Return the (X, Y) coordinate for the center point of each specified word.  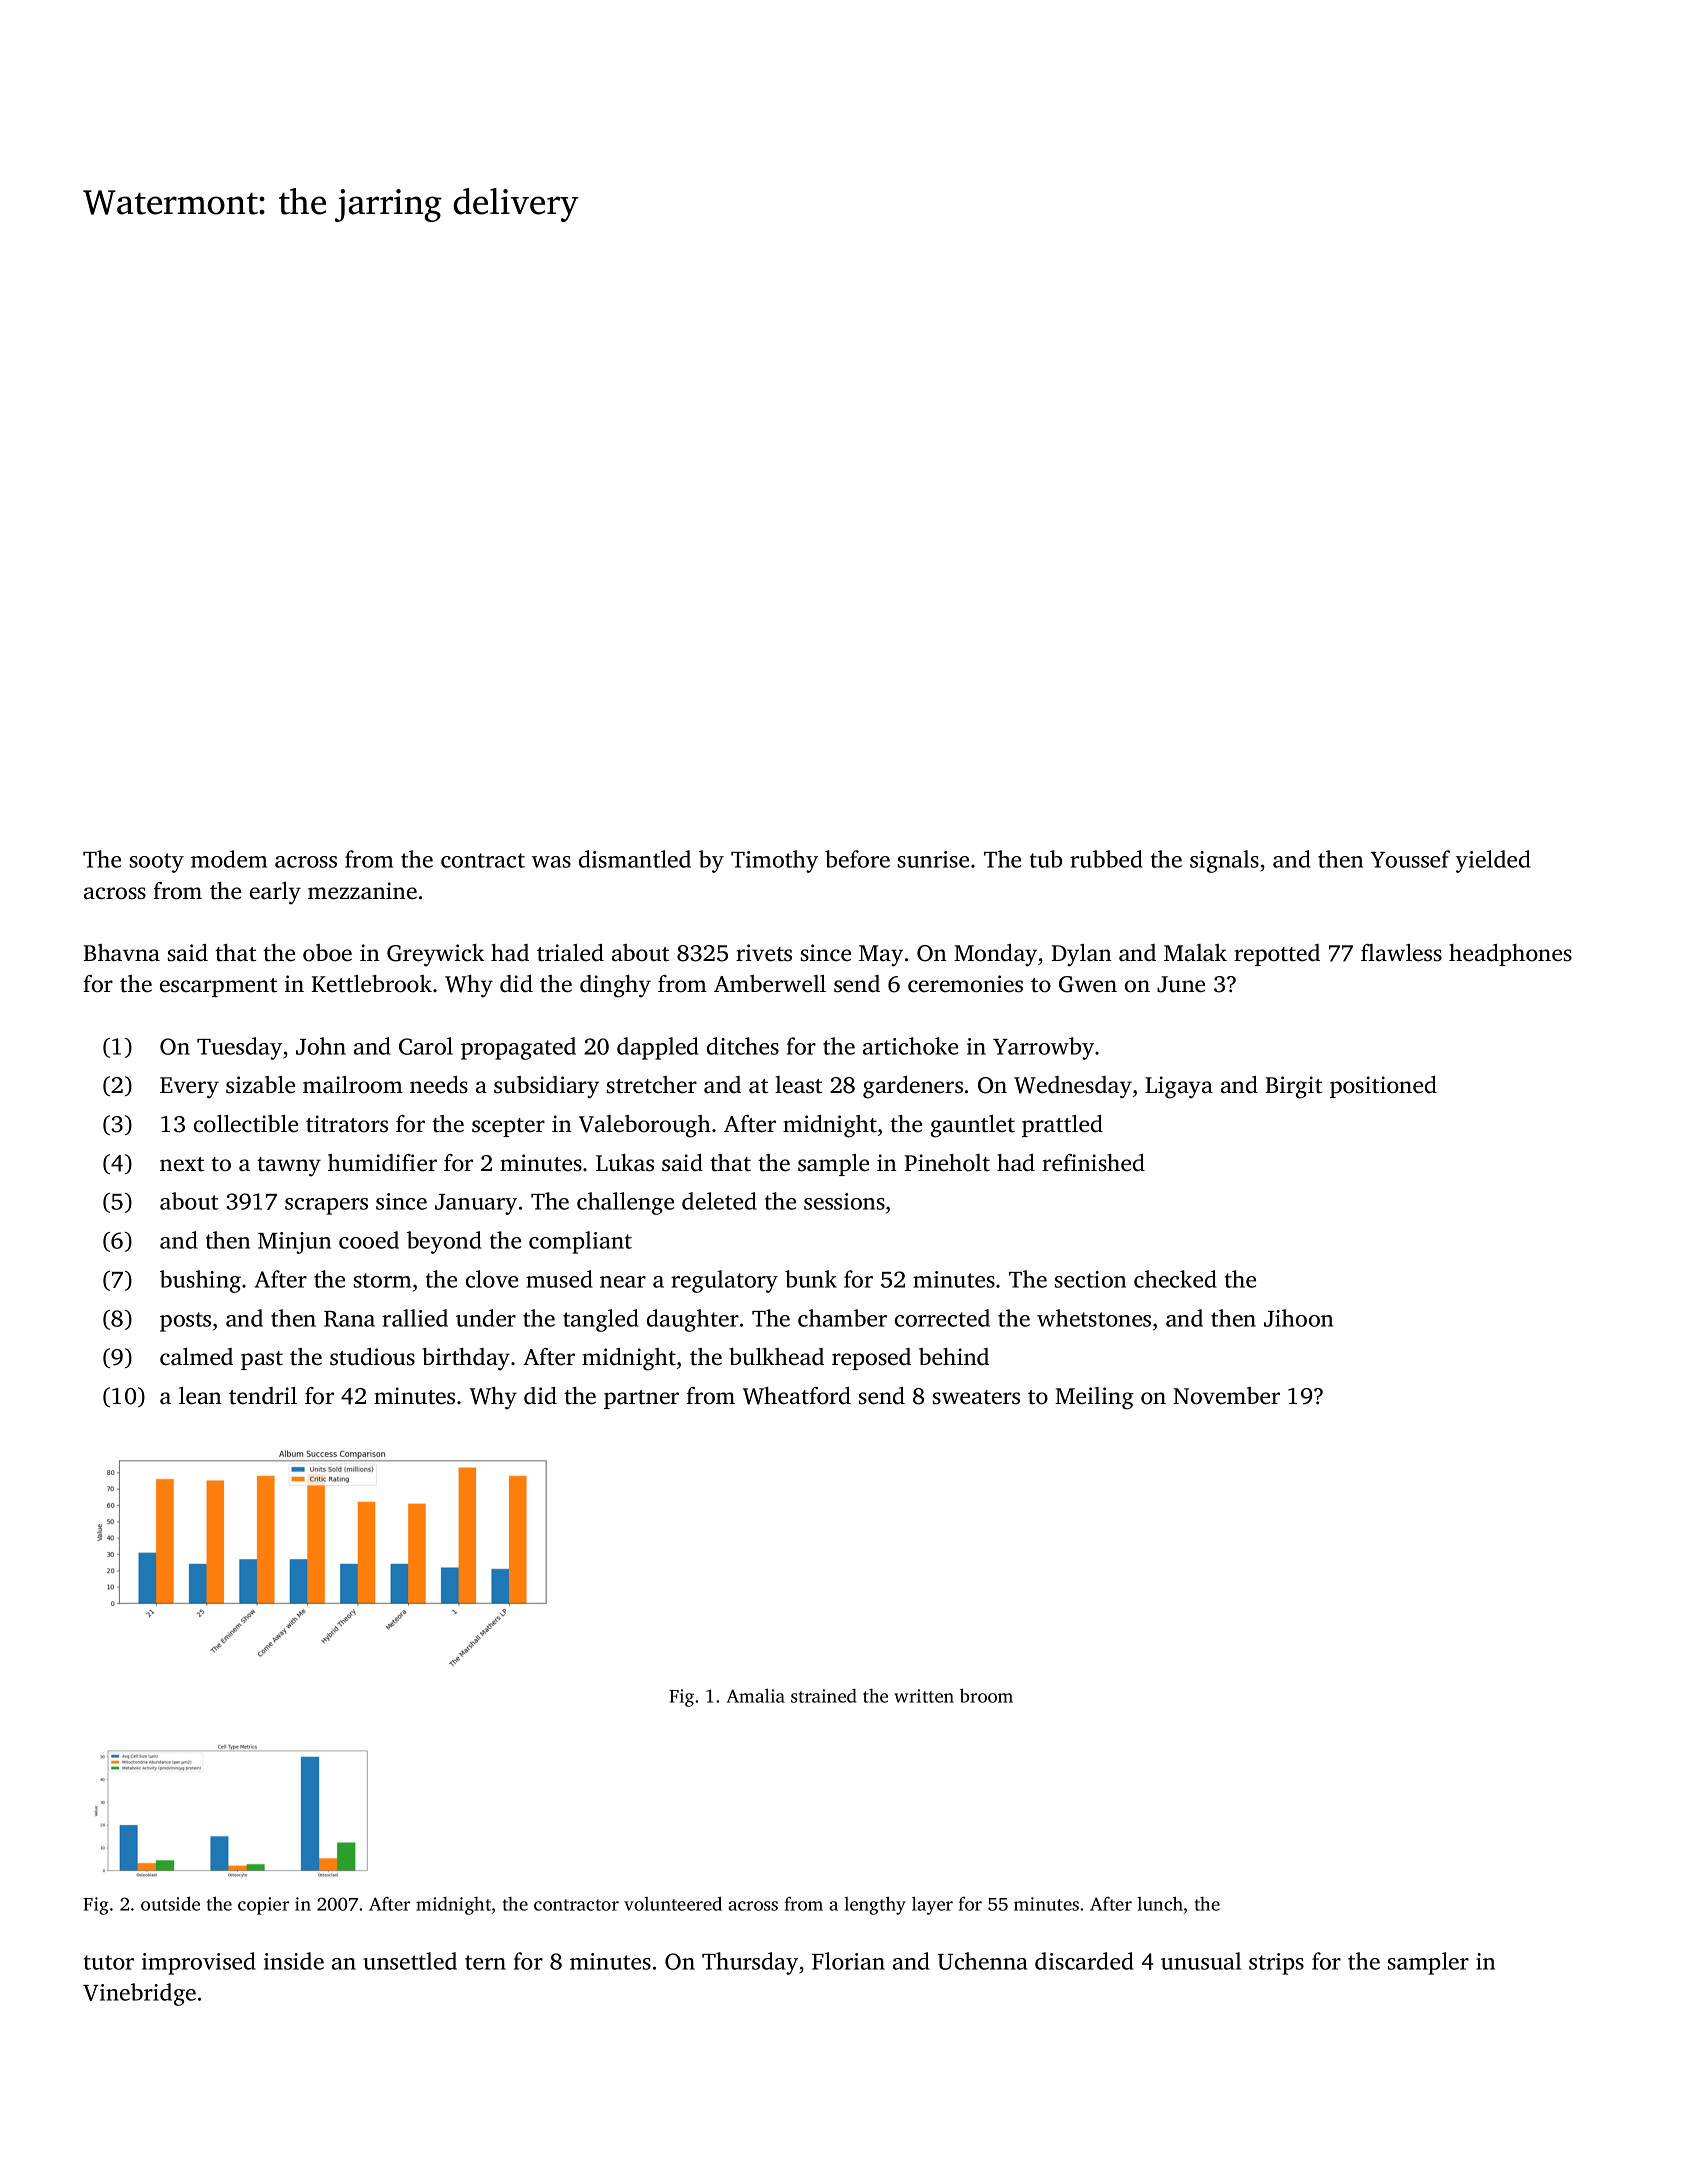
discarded (1084, 1961)
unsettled (410, 1961)
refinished (1093, 1163)
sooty (157, 863)
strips (1276, 1964)
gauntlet (973, 1126)
